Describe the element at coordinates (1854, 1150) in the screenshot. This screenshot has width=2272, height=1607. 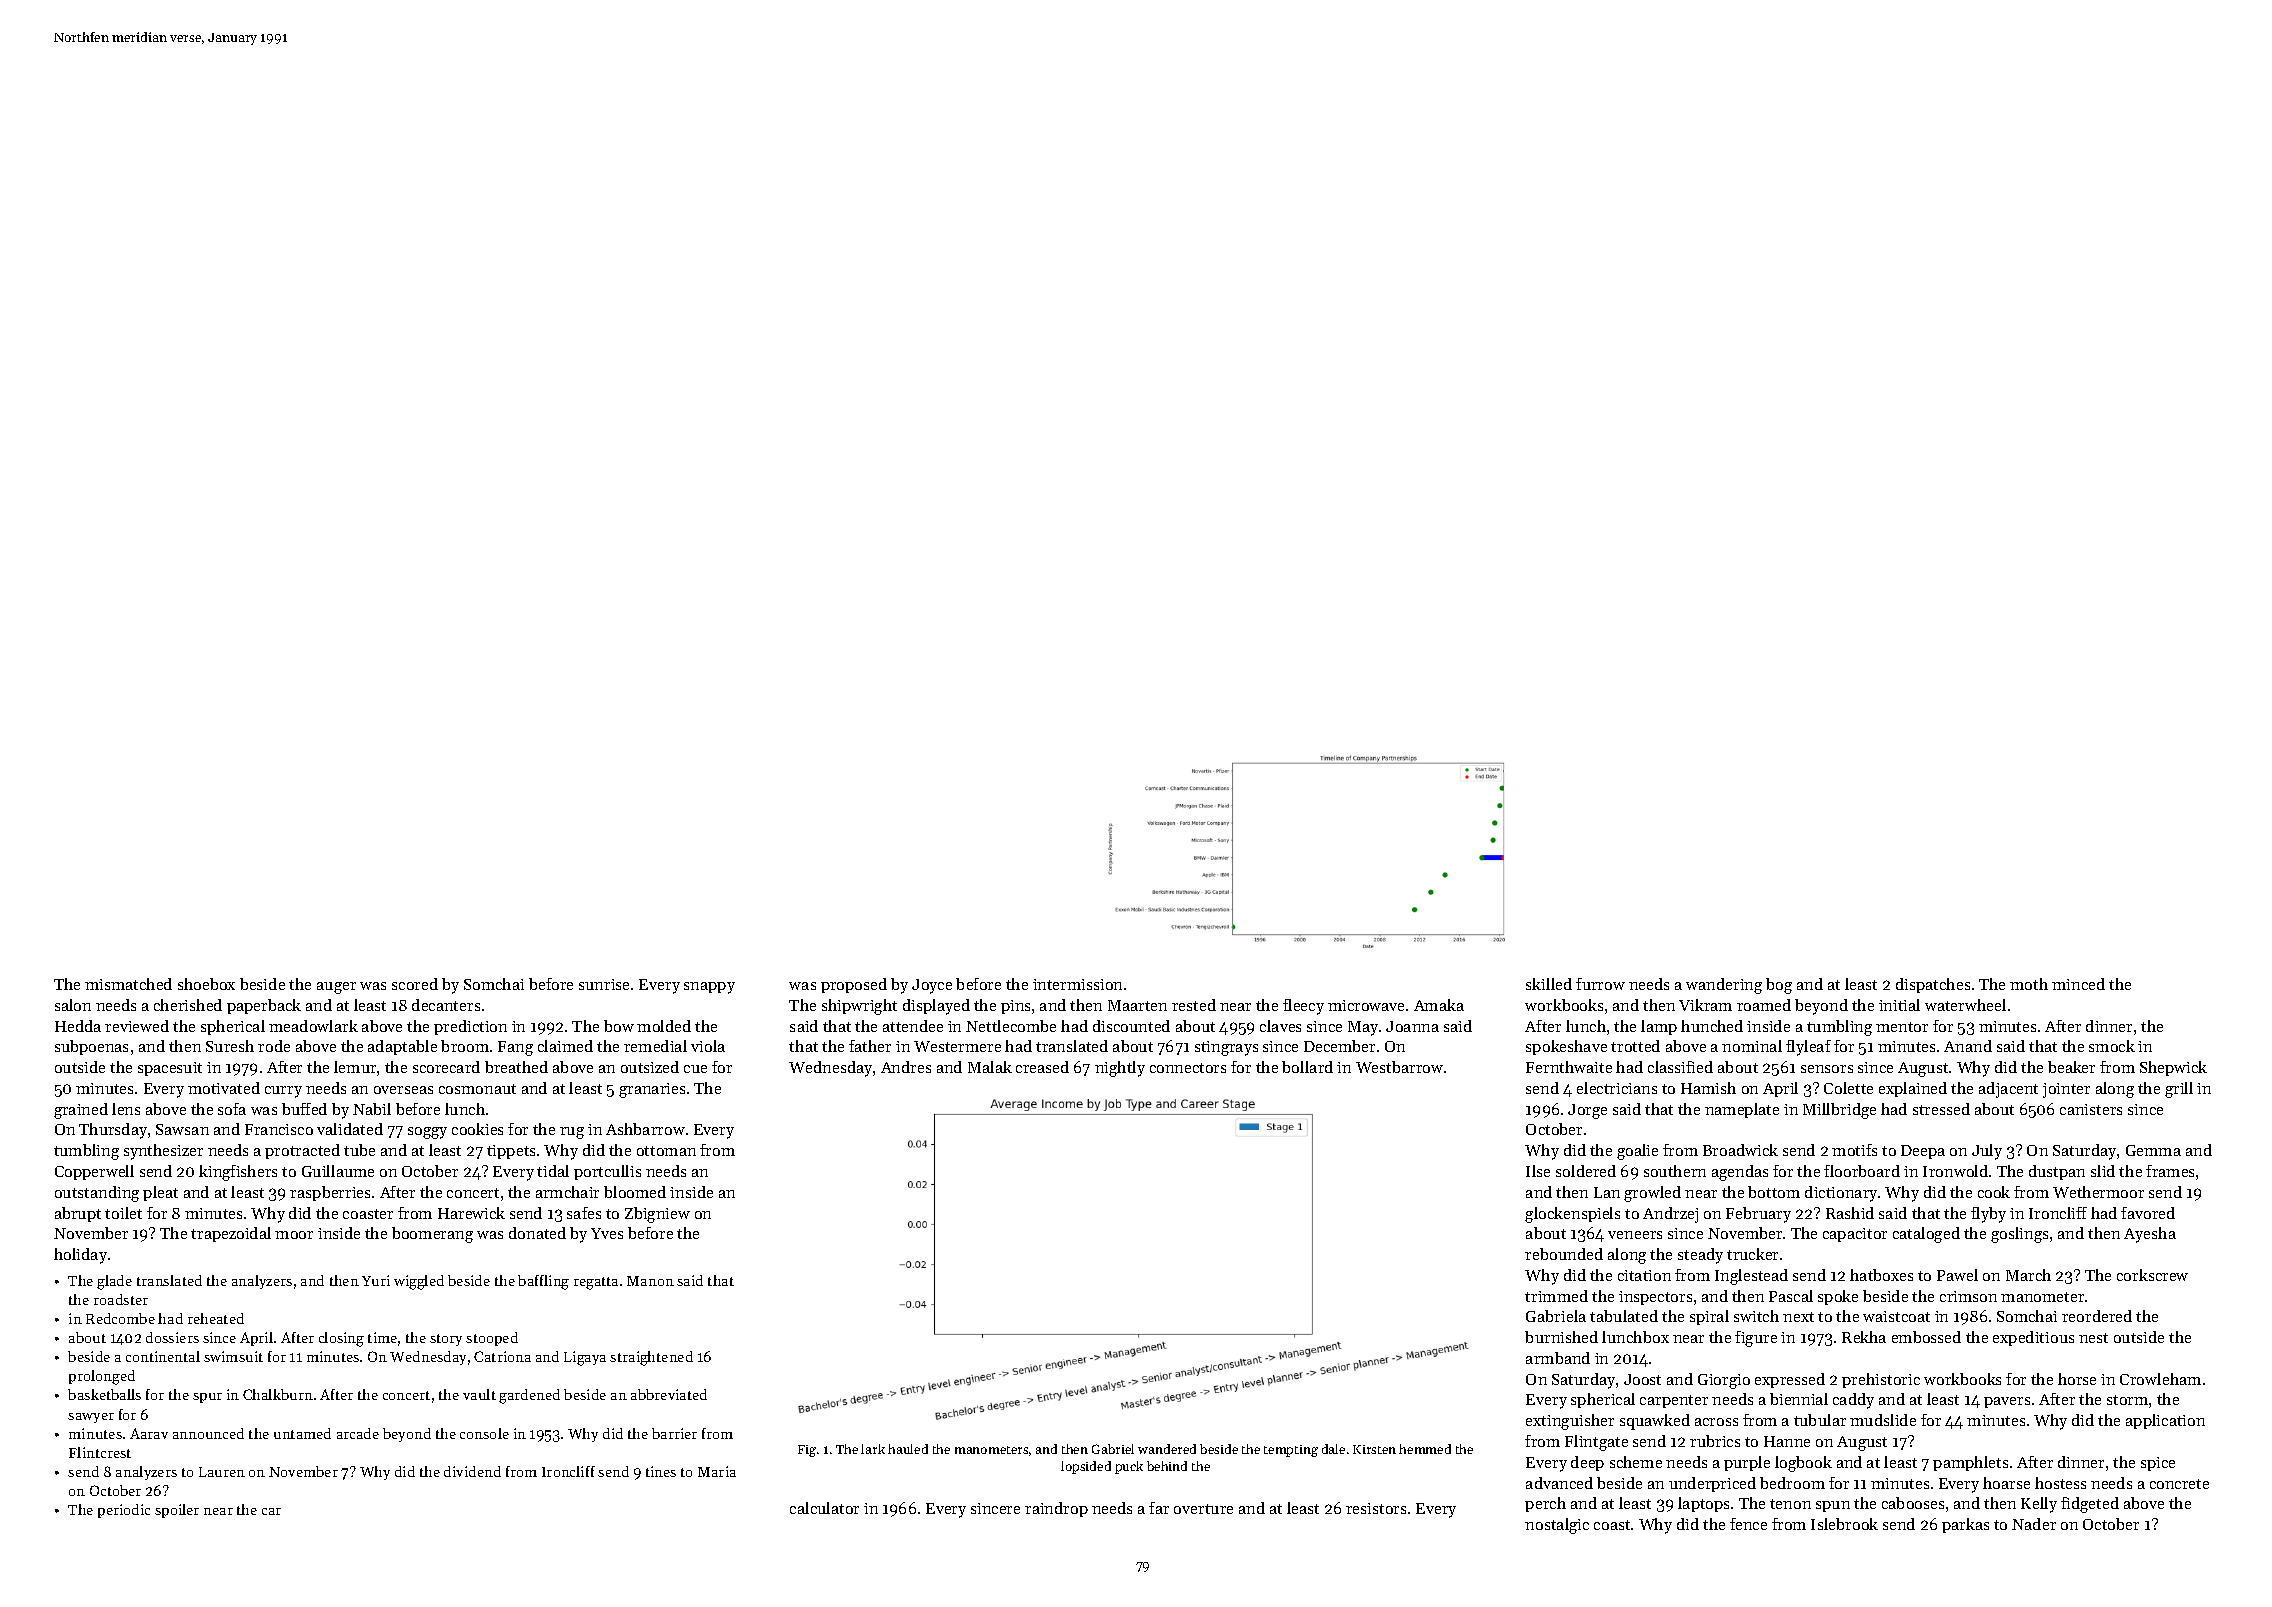
I see `motifs` at that location.
